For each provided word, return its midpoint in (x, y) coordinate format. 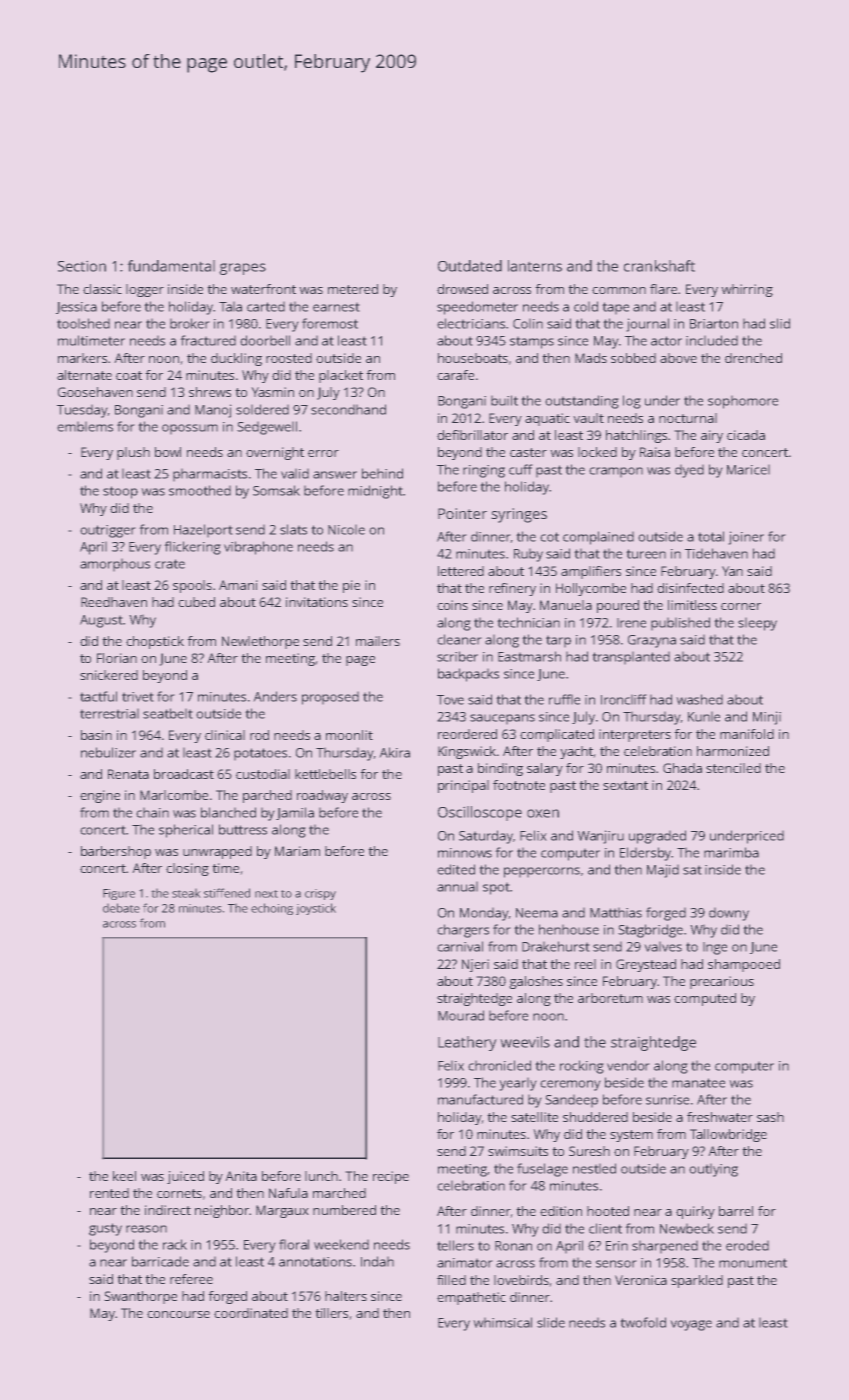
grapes (242, 269)
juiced (185, 1177)
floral (294, 1244)
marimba (731, 852)
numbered (344, 1210)
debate (121, 908)
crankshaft (659, 266)
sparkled (697, 1281)
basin (96, 735)
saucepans (502, 719)
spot (496, 888)
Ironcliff (624, 699)
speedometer (477, 308)
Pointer (462, 513)
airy (712, 436)
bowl (168, 452)
